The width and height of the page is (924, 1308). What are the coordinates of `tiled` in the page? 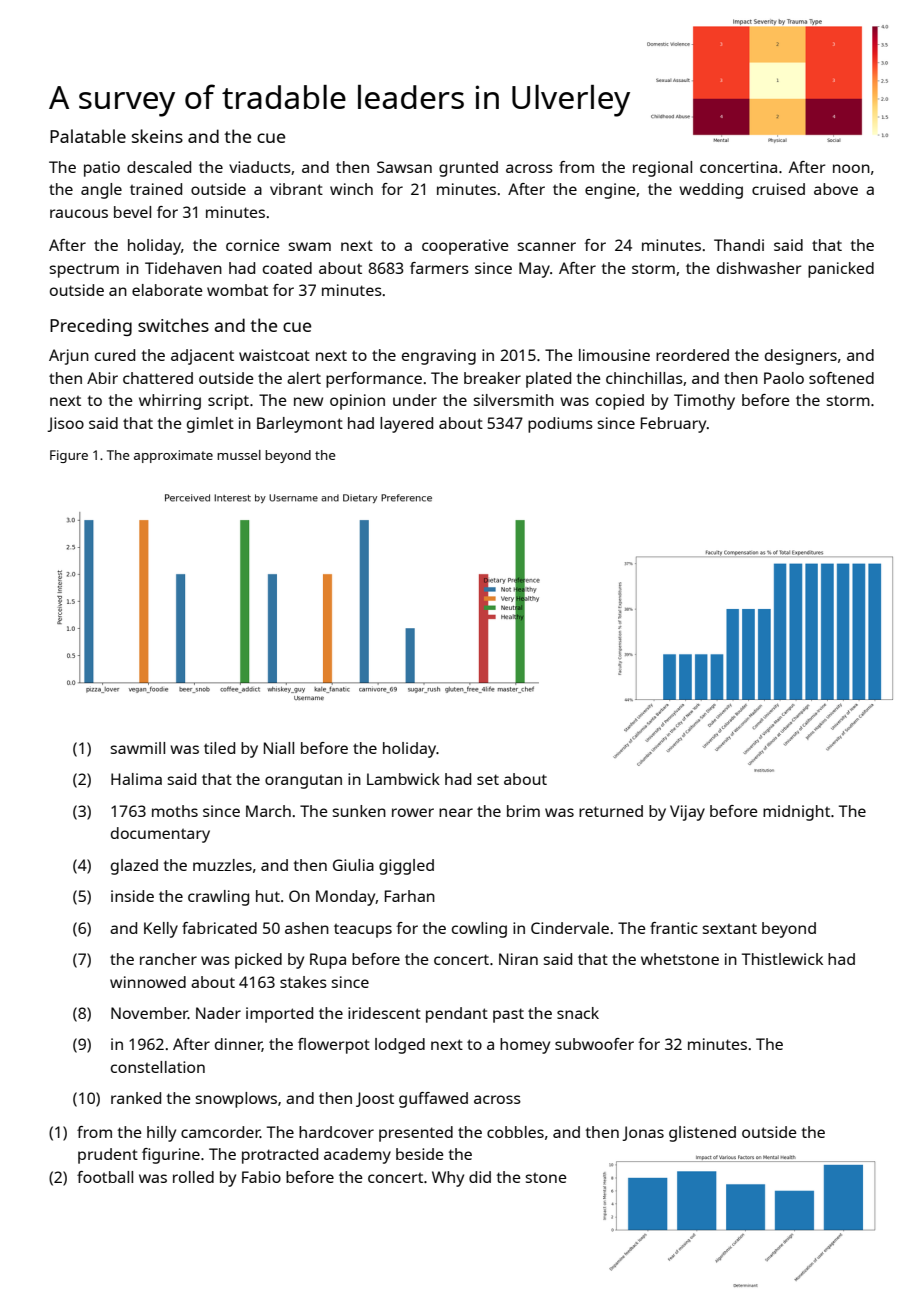 It's located at (219, 748).
